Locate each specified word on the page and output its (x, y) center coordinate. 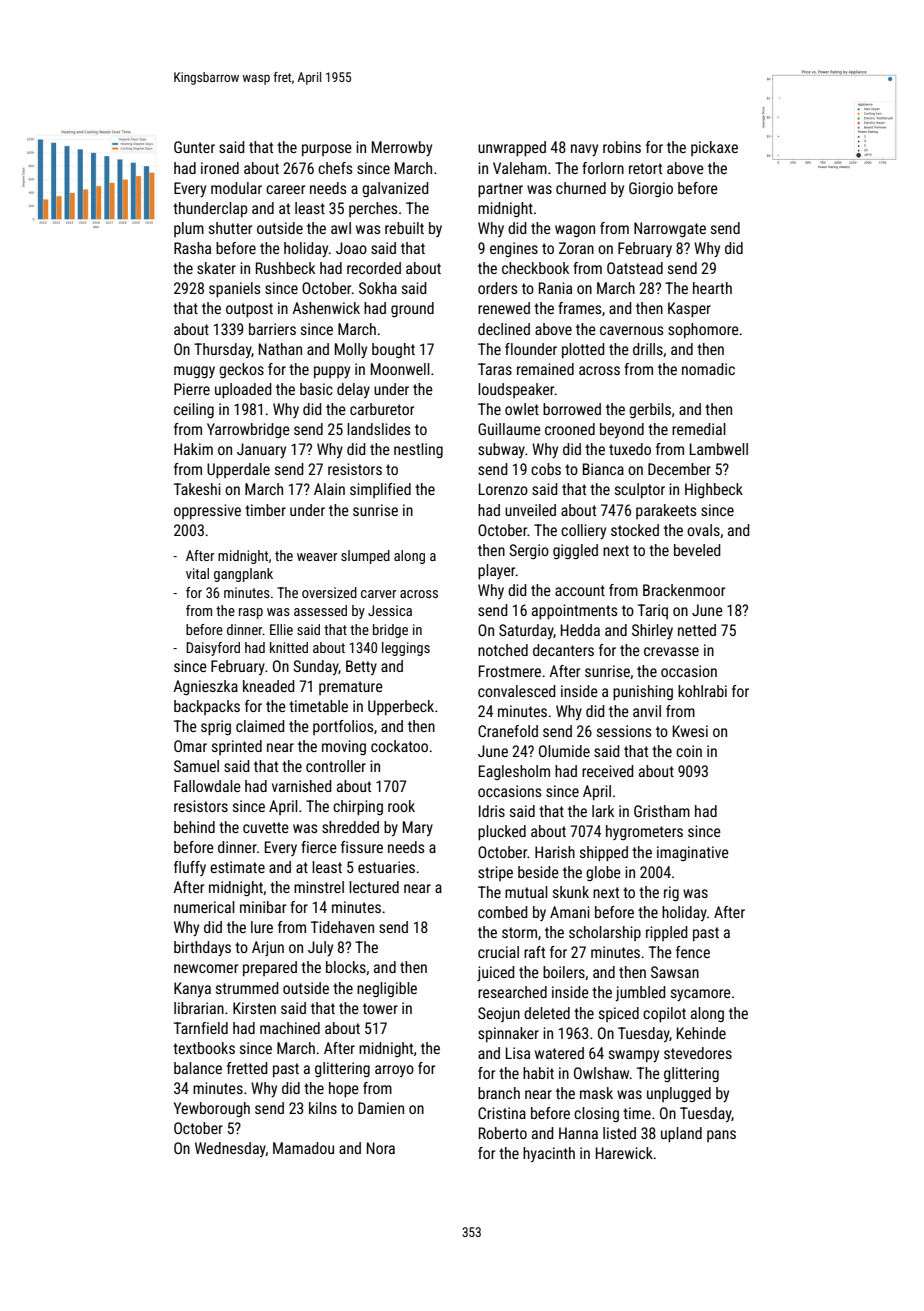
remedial (699, 429)
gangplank (243, 575)
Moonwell (400, 369)
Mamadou (303, 1148)
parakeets (666, 511)
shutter (230, 228)
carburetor (382, 409)
